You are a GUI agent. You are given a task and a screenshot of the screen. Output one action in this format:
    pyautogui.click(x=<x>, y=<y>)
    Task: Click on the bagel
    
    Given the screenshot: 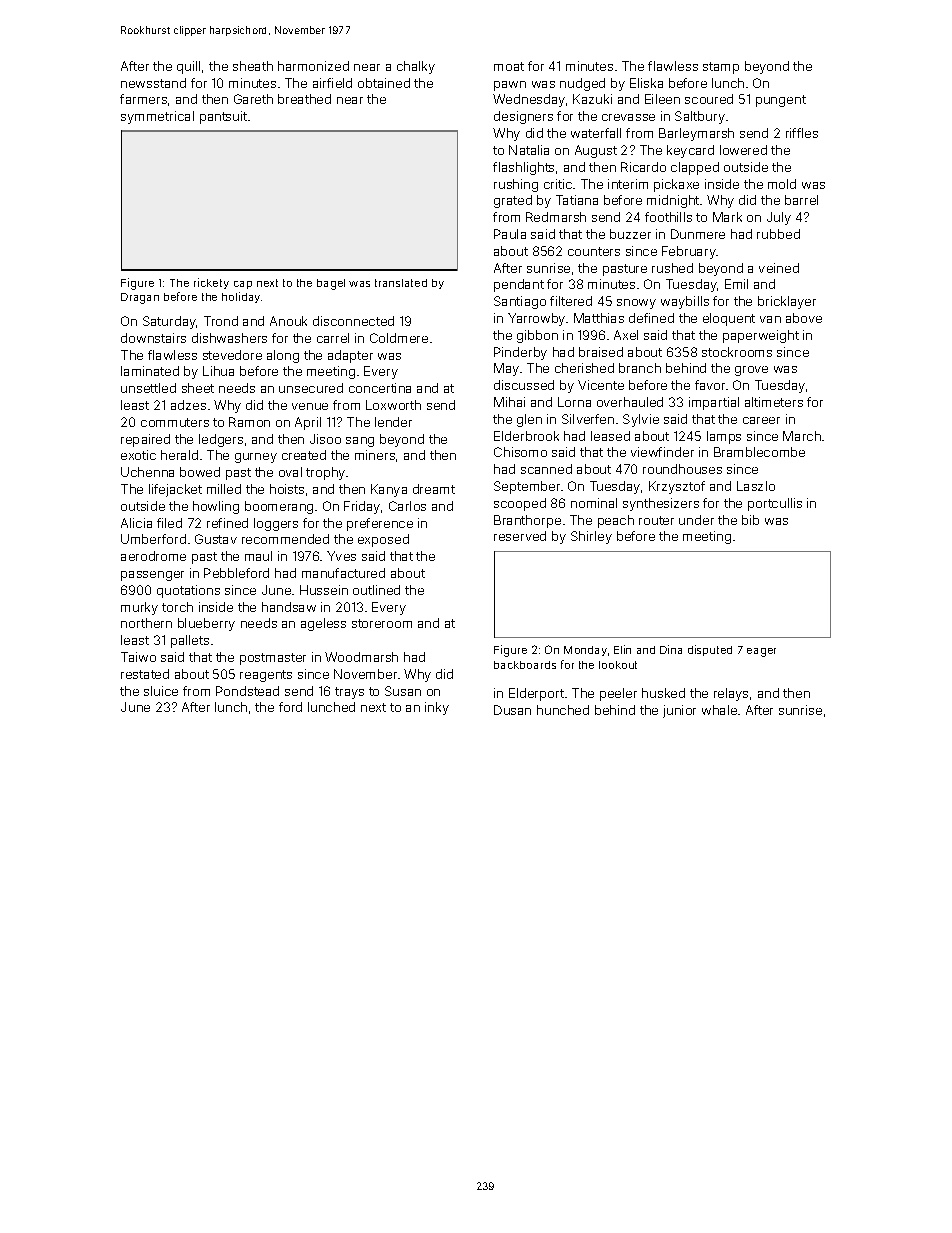 What is the action you would take?
    pyautogui.click(x=331, y=284)
